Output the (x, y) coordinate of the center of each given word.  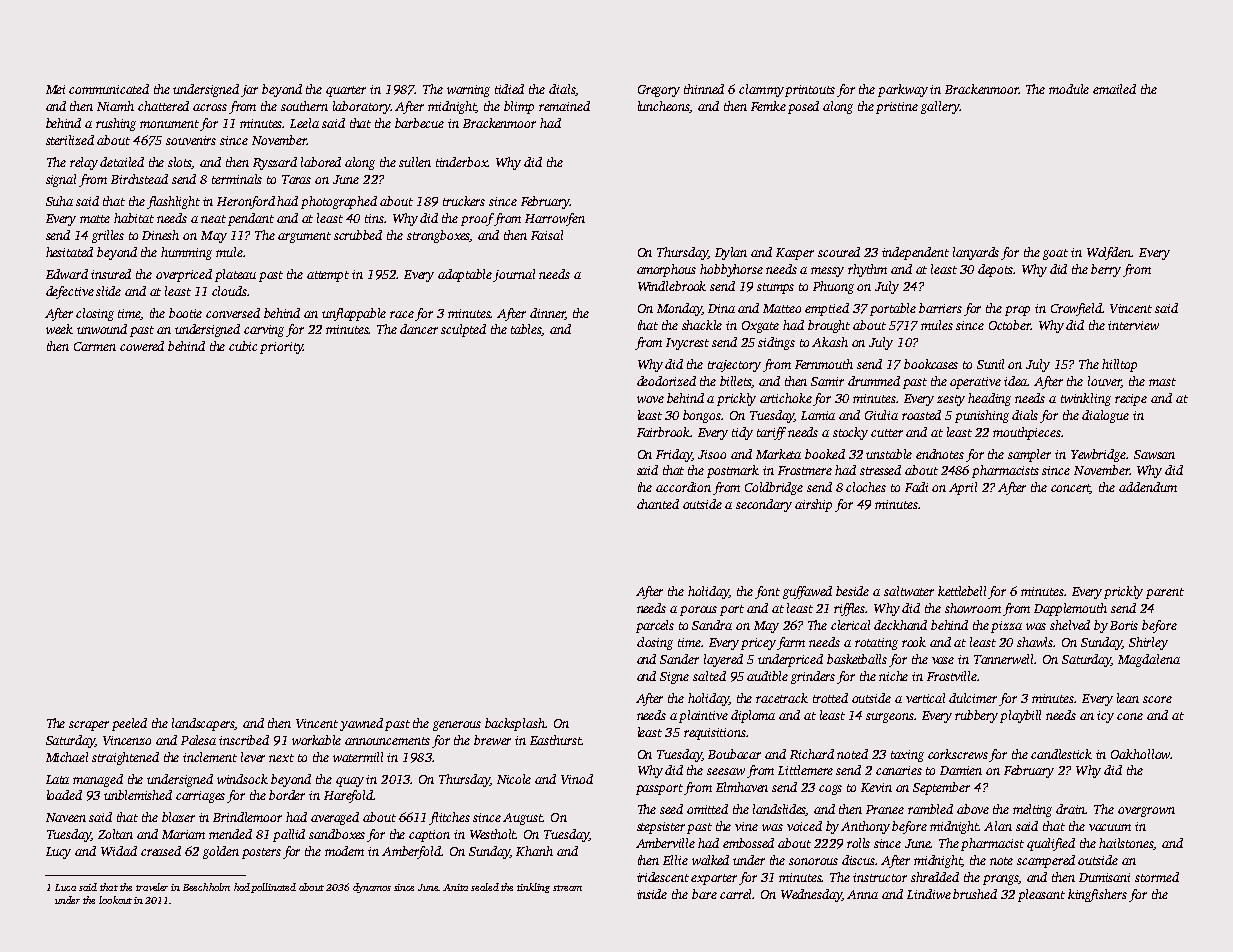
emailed (1114, 89)
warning (468, 91)
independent (915, 253)
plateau (235, 275)
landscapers (204, 724)
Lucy (58, 853)
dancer (419, 329)
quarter (346, 91)
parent (1165, 593)
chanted (658, 504)
